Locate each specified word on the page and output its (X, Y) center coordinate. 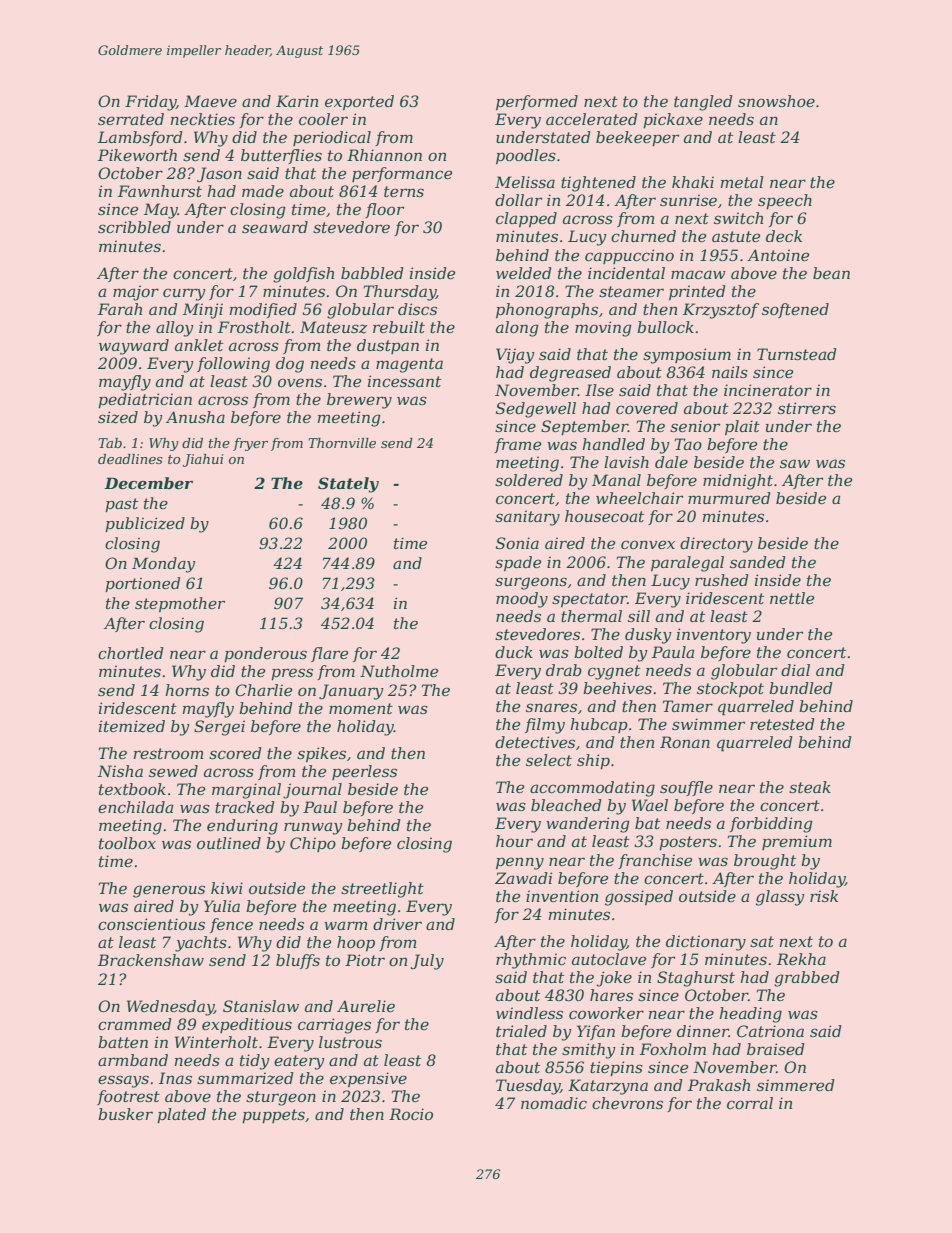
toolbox (127, 843)
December (148, 483)
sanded (758, 562)
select (549, 760)
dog (290, 365)
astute (736, 236)
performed (537, 102)
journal (312, 791)
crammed (135, 1024)
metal (742, 182)
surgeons (531, 583)
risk (824, 896)
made (263, 191)
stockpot (730, 689)
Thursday (400, 293)
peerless (364, 772)
